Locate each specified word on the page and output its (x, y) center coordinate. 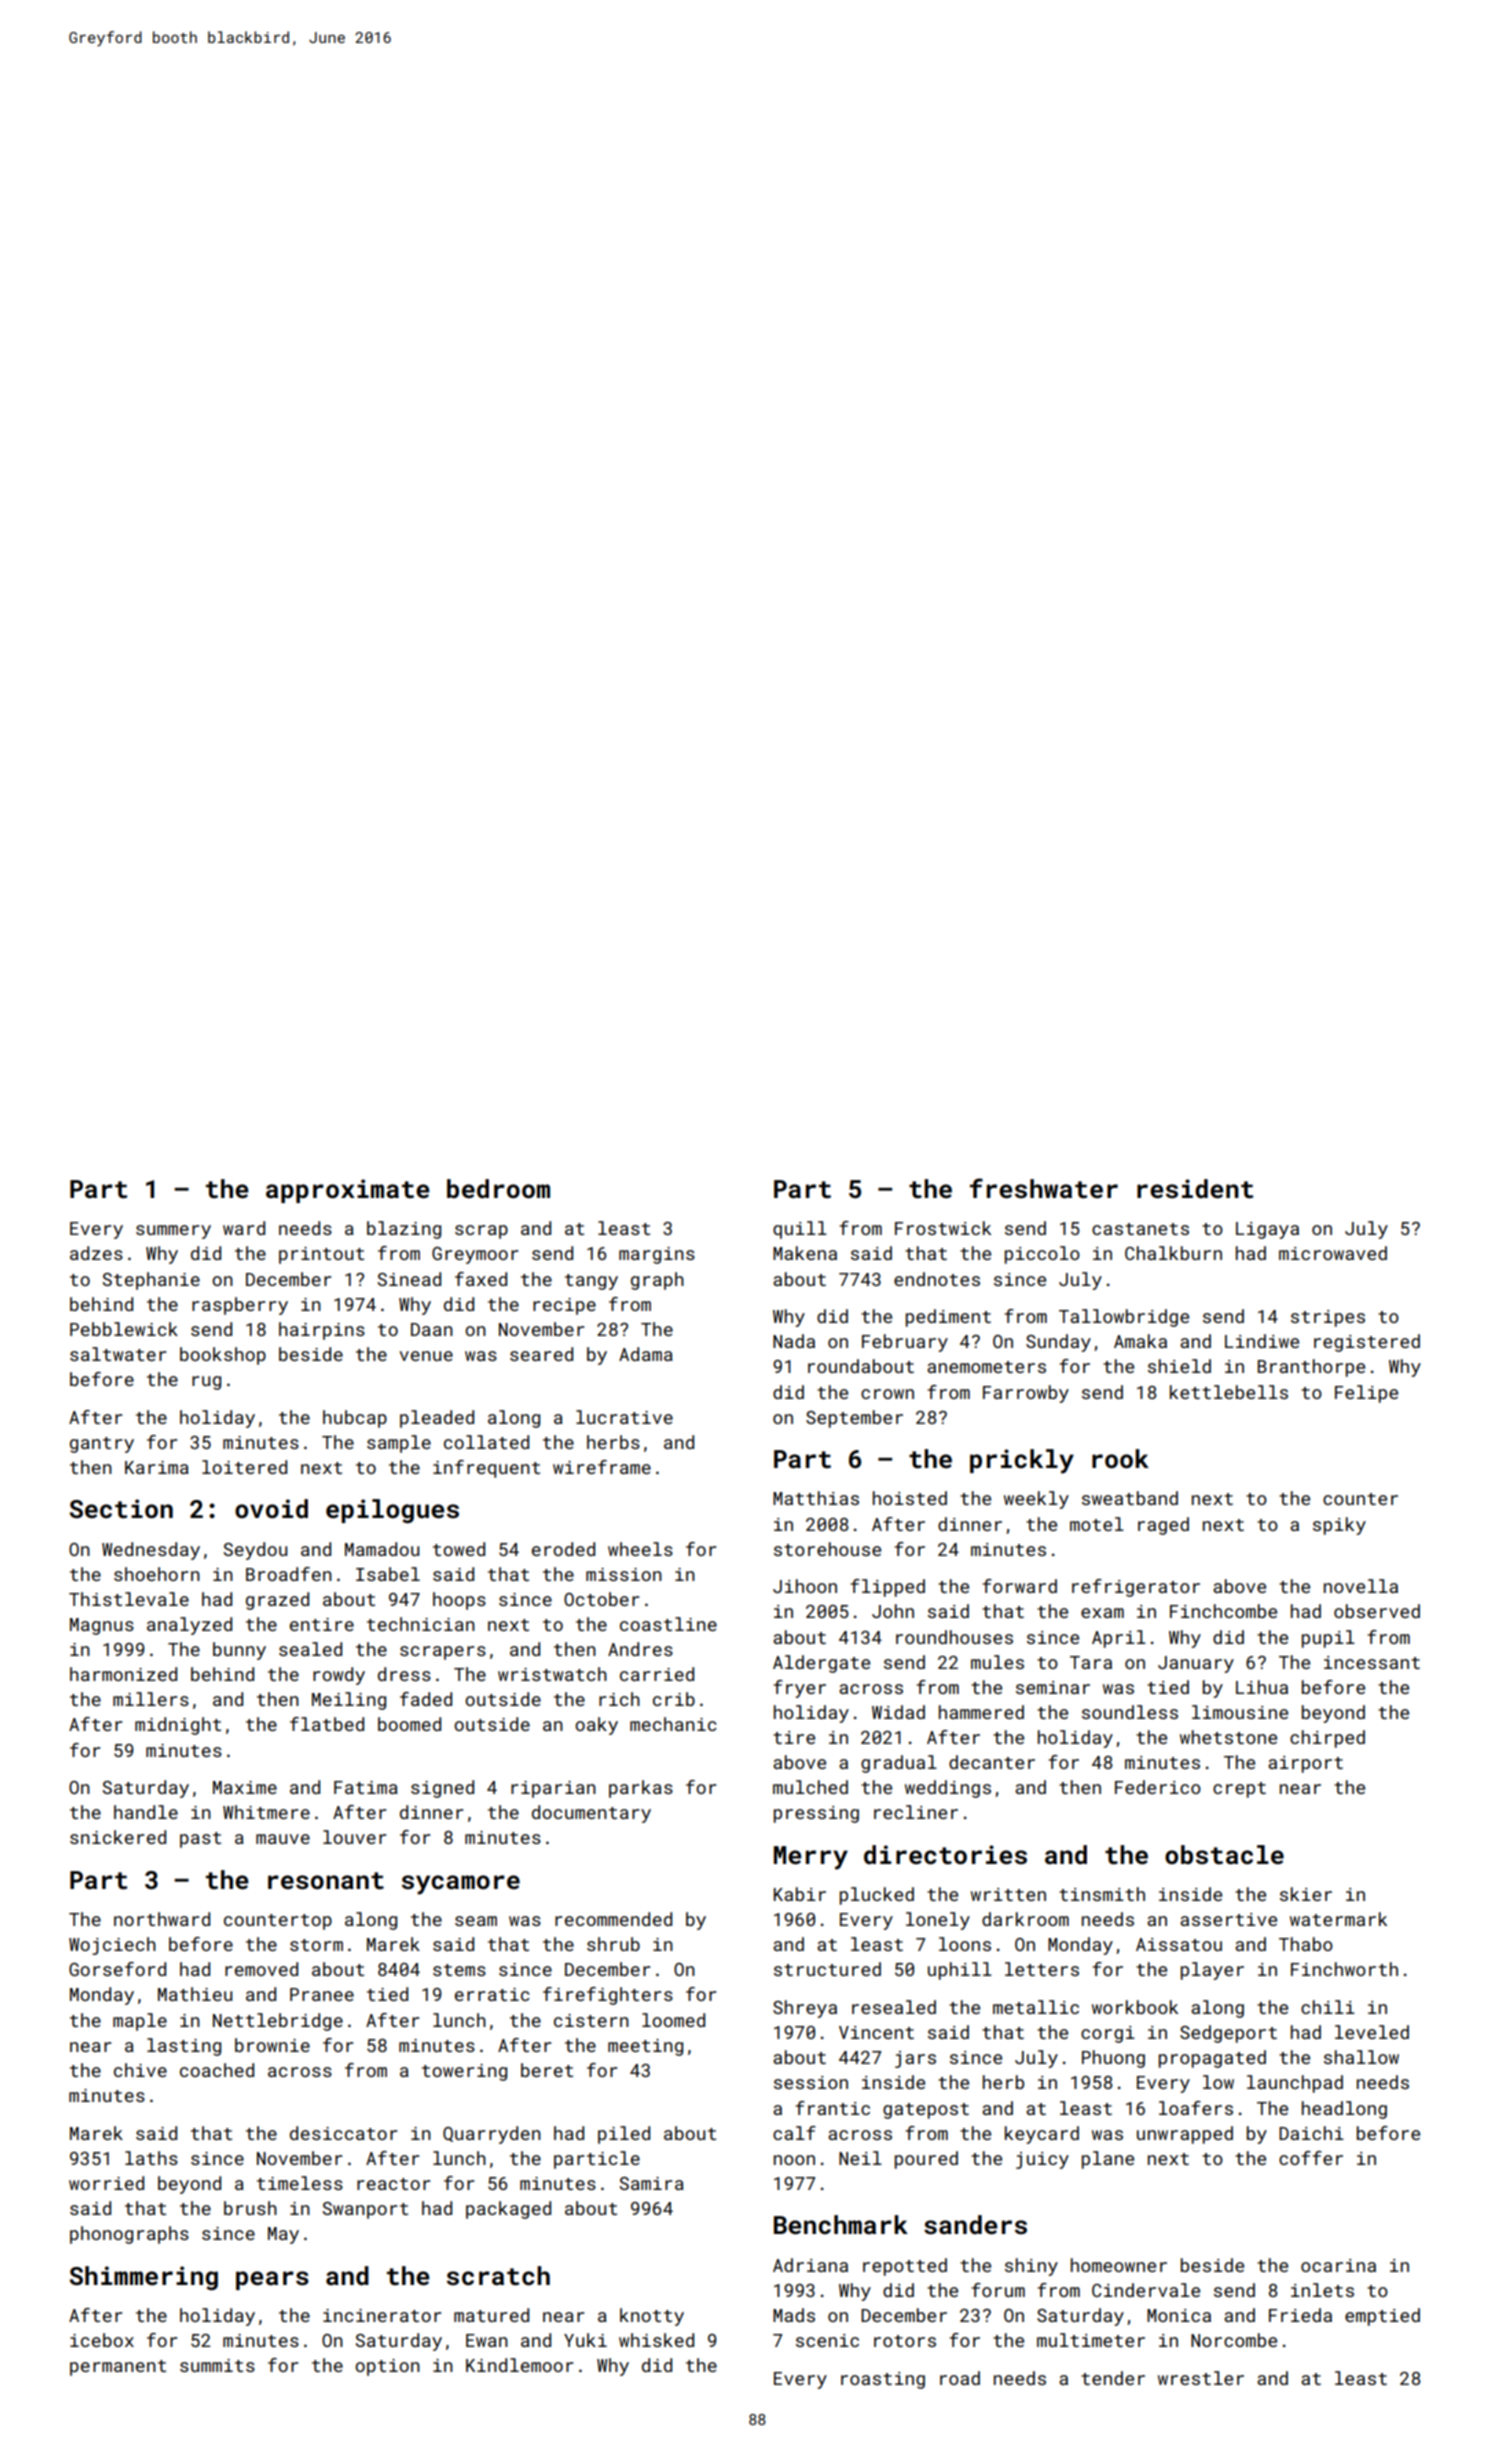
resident (1195, 1189)
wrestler (1201, 2378)
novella (1361, 1586)
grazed (277, 1601)
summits (217, 2365)
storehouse (827, 1549)
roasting (883, 2380)
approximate (348, 1191)
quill (800, 1230)
